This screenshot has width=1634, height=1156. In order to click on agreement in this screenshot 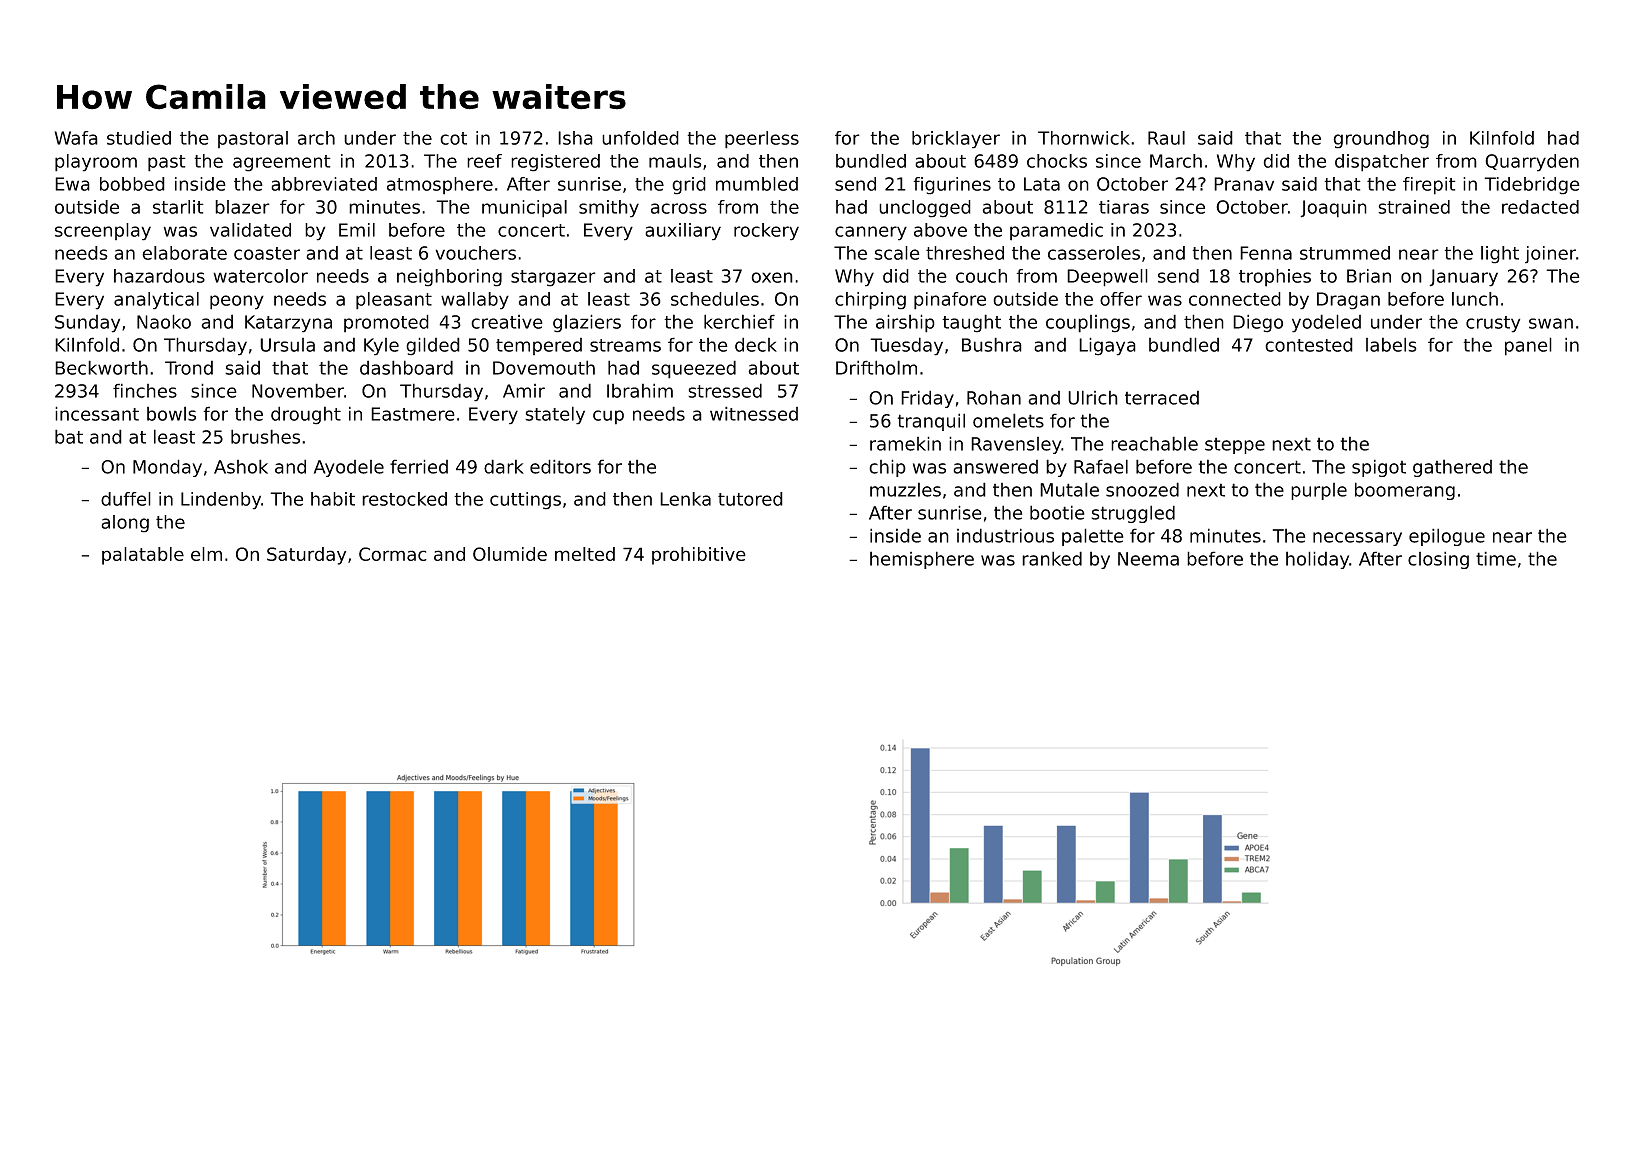, I will do `click(282, 163)`.
